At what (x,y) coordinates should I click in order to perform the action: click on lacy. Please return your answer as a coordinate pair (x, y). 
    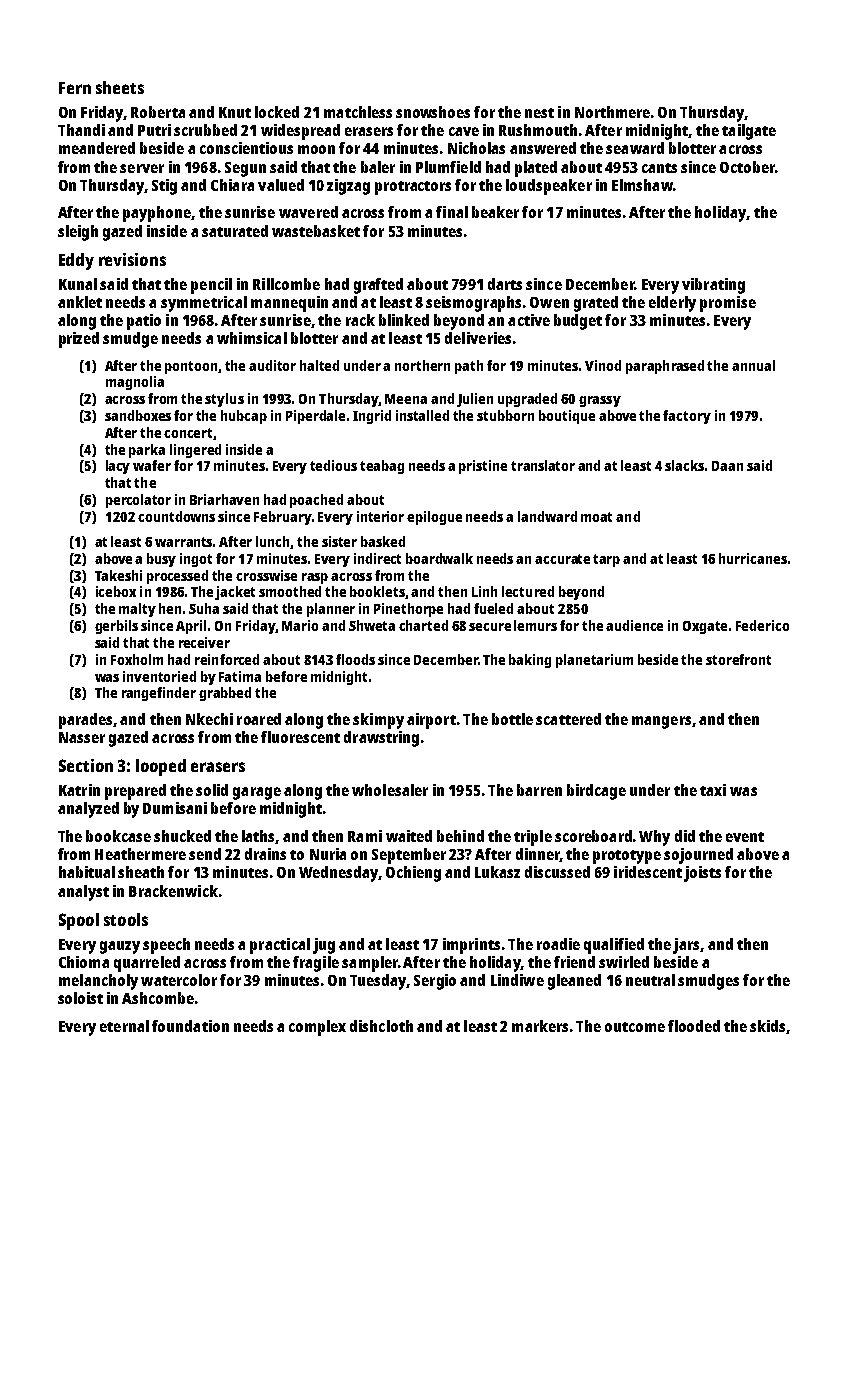
    Looking at the image, I should click on (118, 467).
